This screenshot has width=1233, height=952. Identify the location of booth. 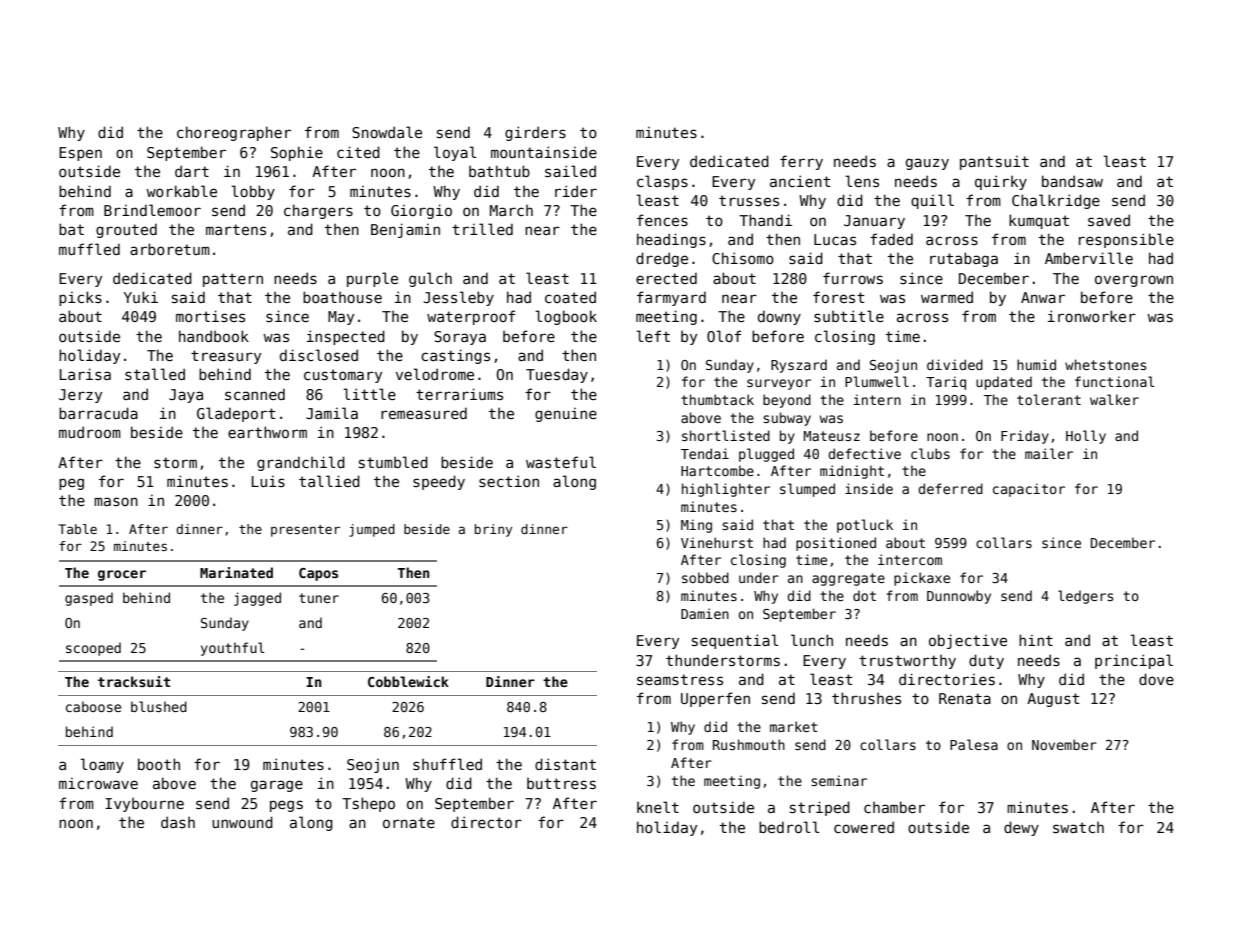
(159, 764).
